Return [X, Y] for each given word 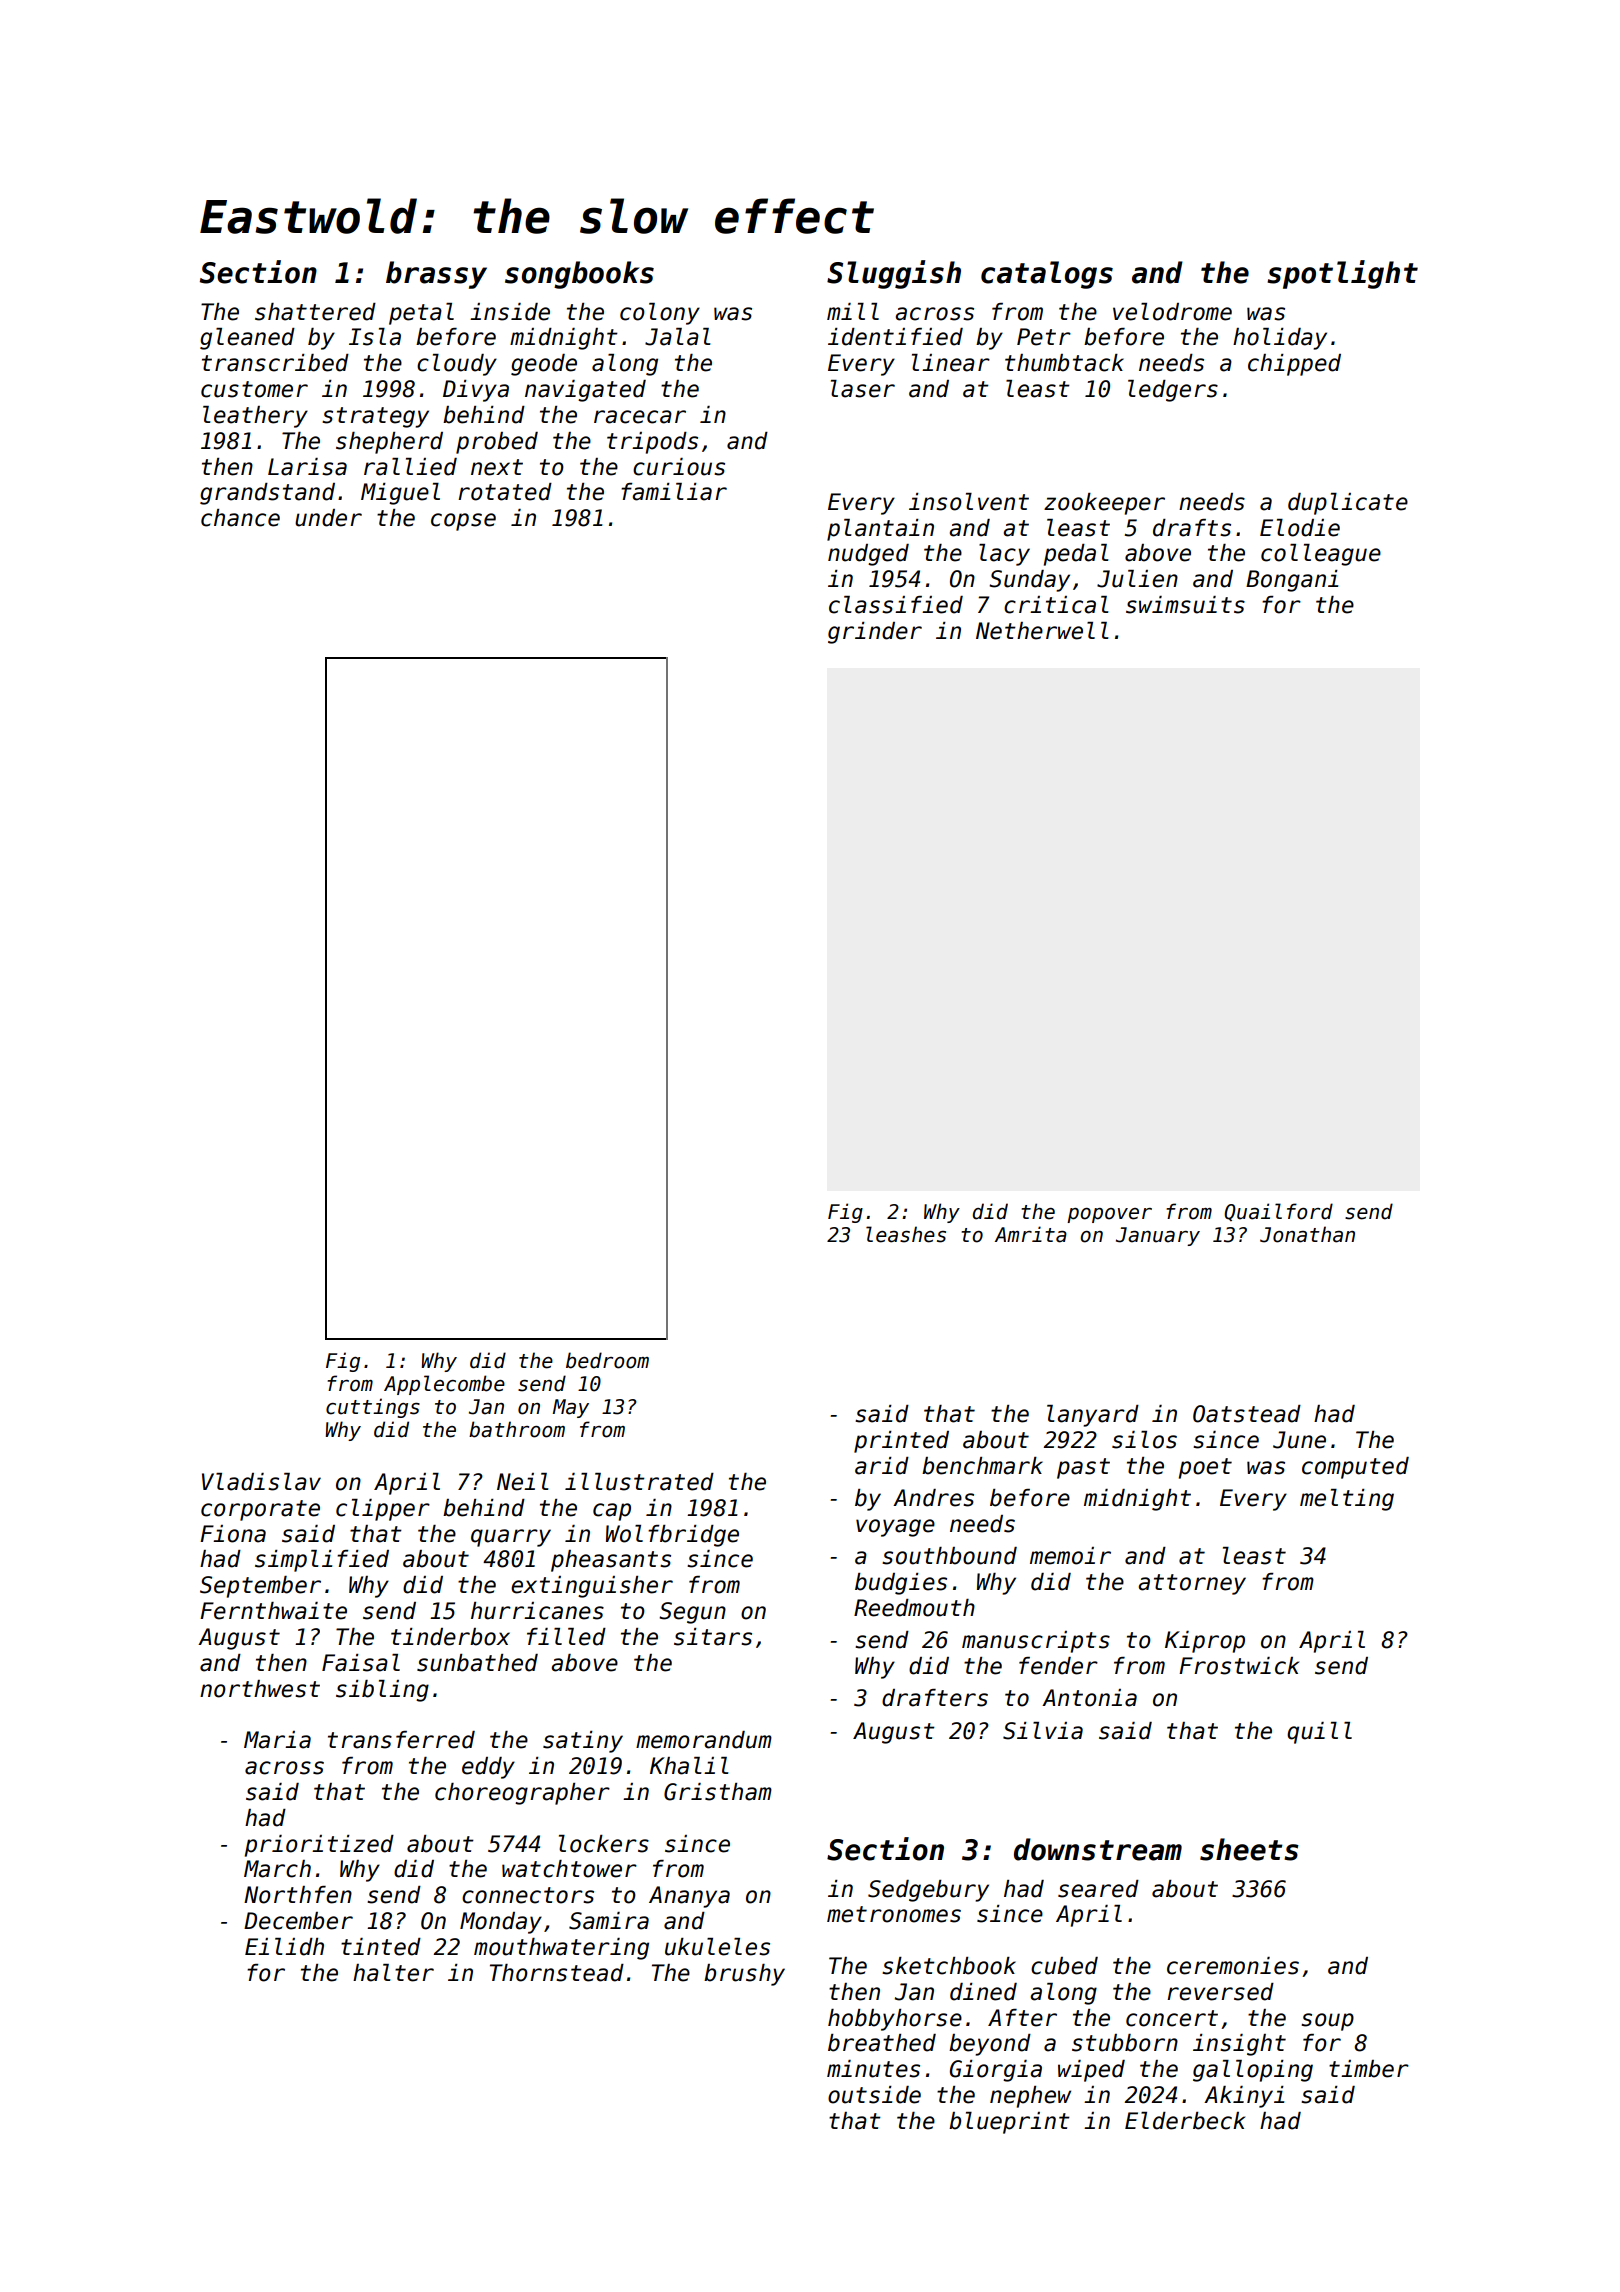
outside [874, 2095]
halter [393, 1973]
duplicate [1348, 504]
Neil [523, 1482]
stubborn [1125, 2043]
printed [901, 1442]
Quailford [1278, 1212]
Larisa [307, 467]
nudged [868, 555]
